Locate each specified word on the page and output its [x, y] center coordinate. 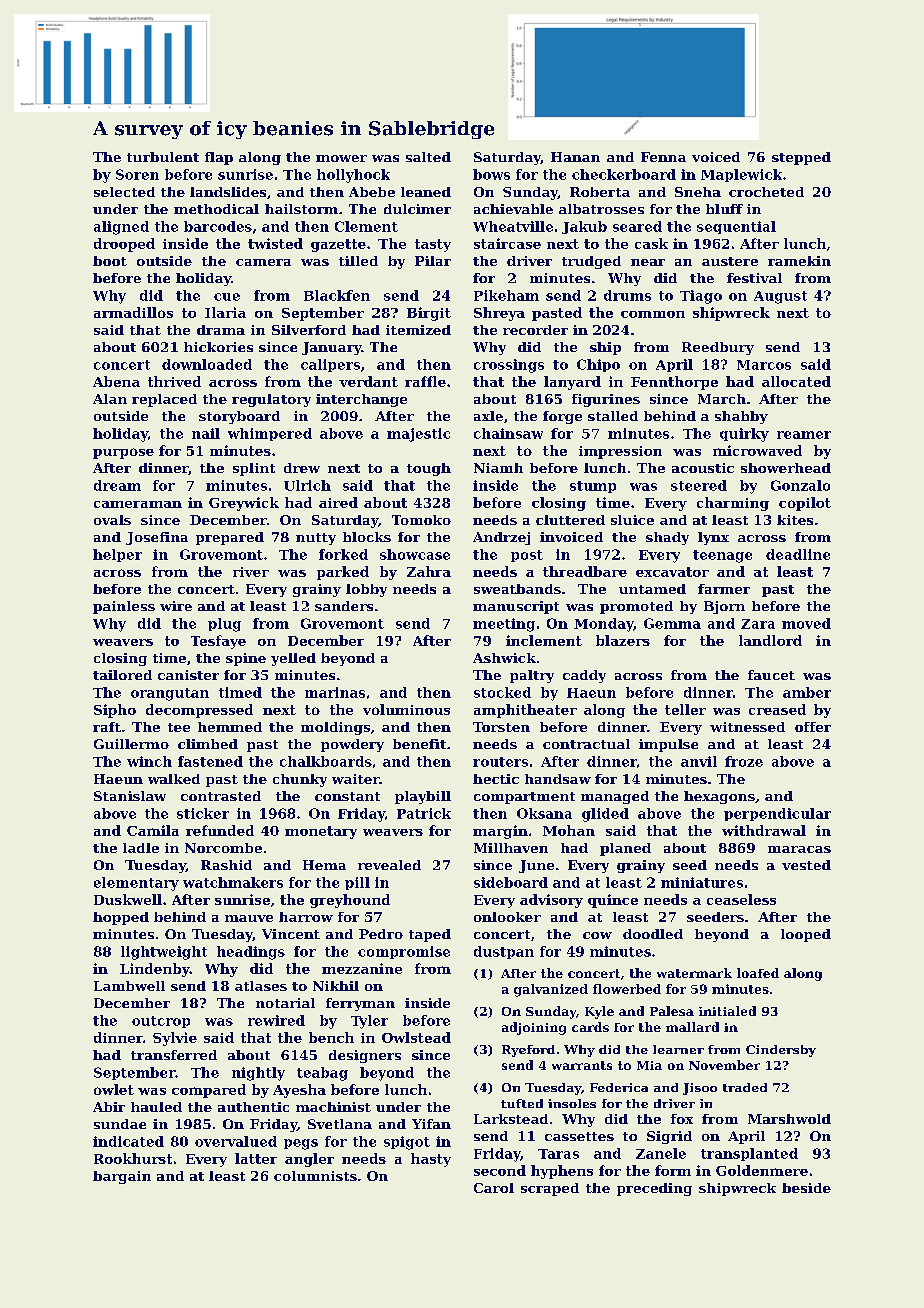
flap [219, 158]
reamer [804, 435]
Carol [494, 1188]
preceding [654, 1189]
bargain [122, 1177]
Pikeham [506, 295]
